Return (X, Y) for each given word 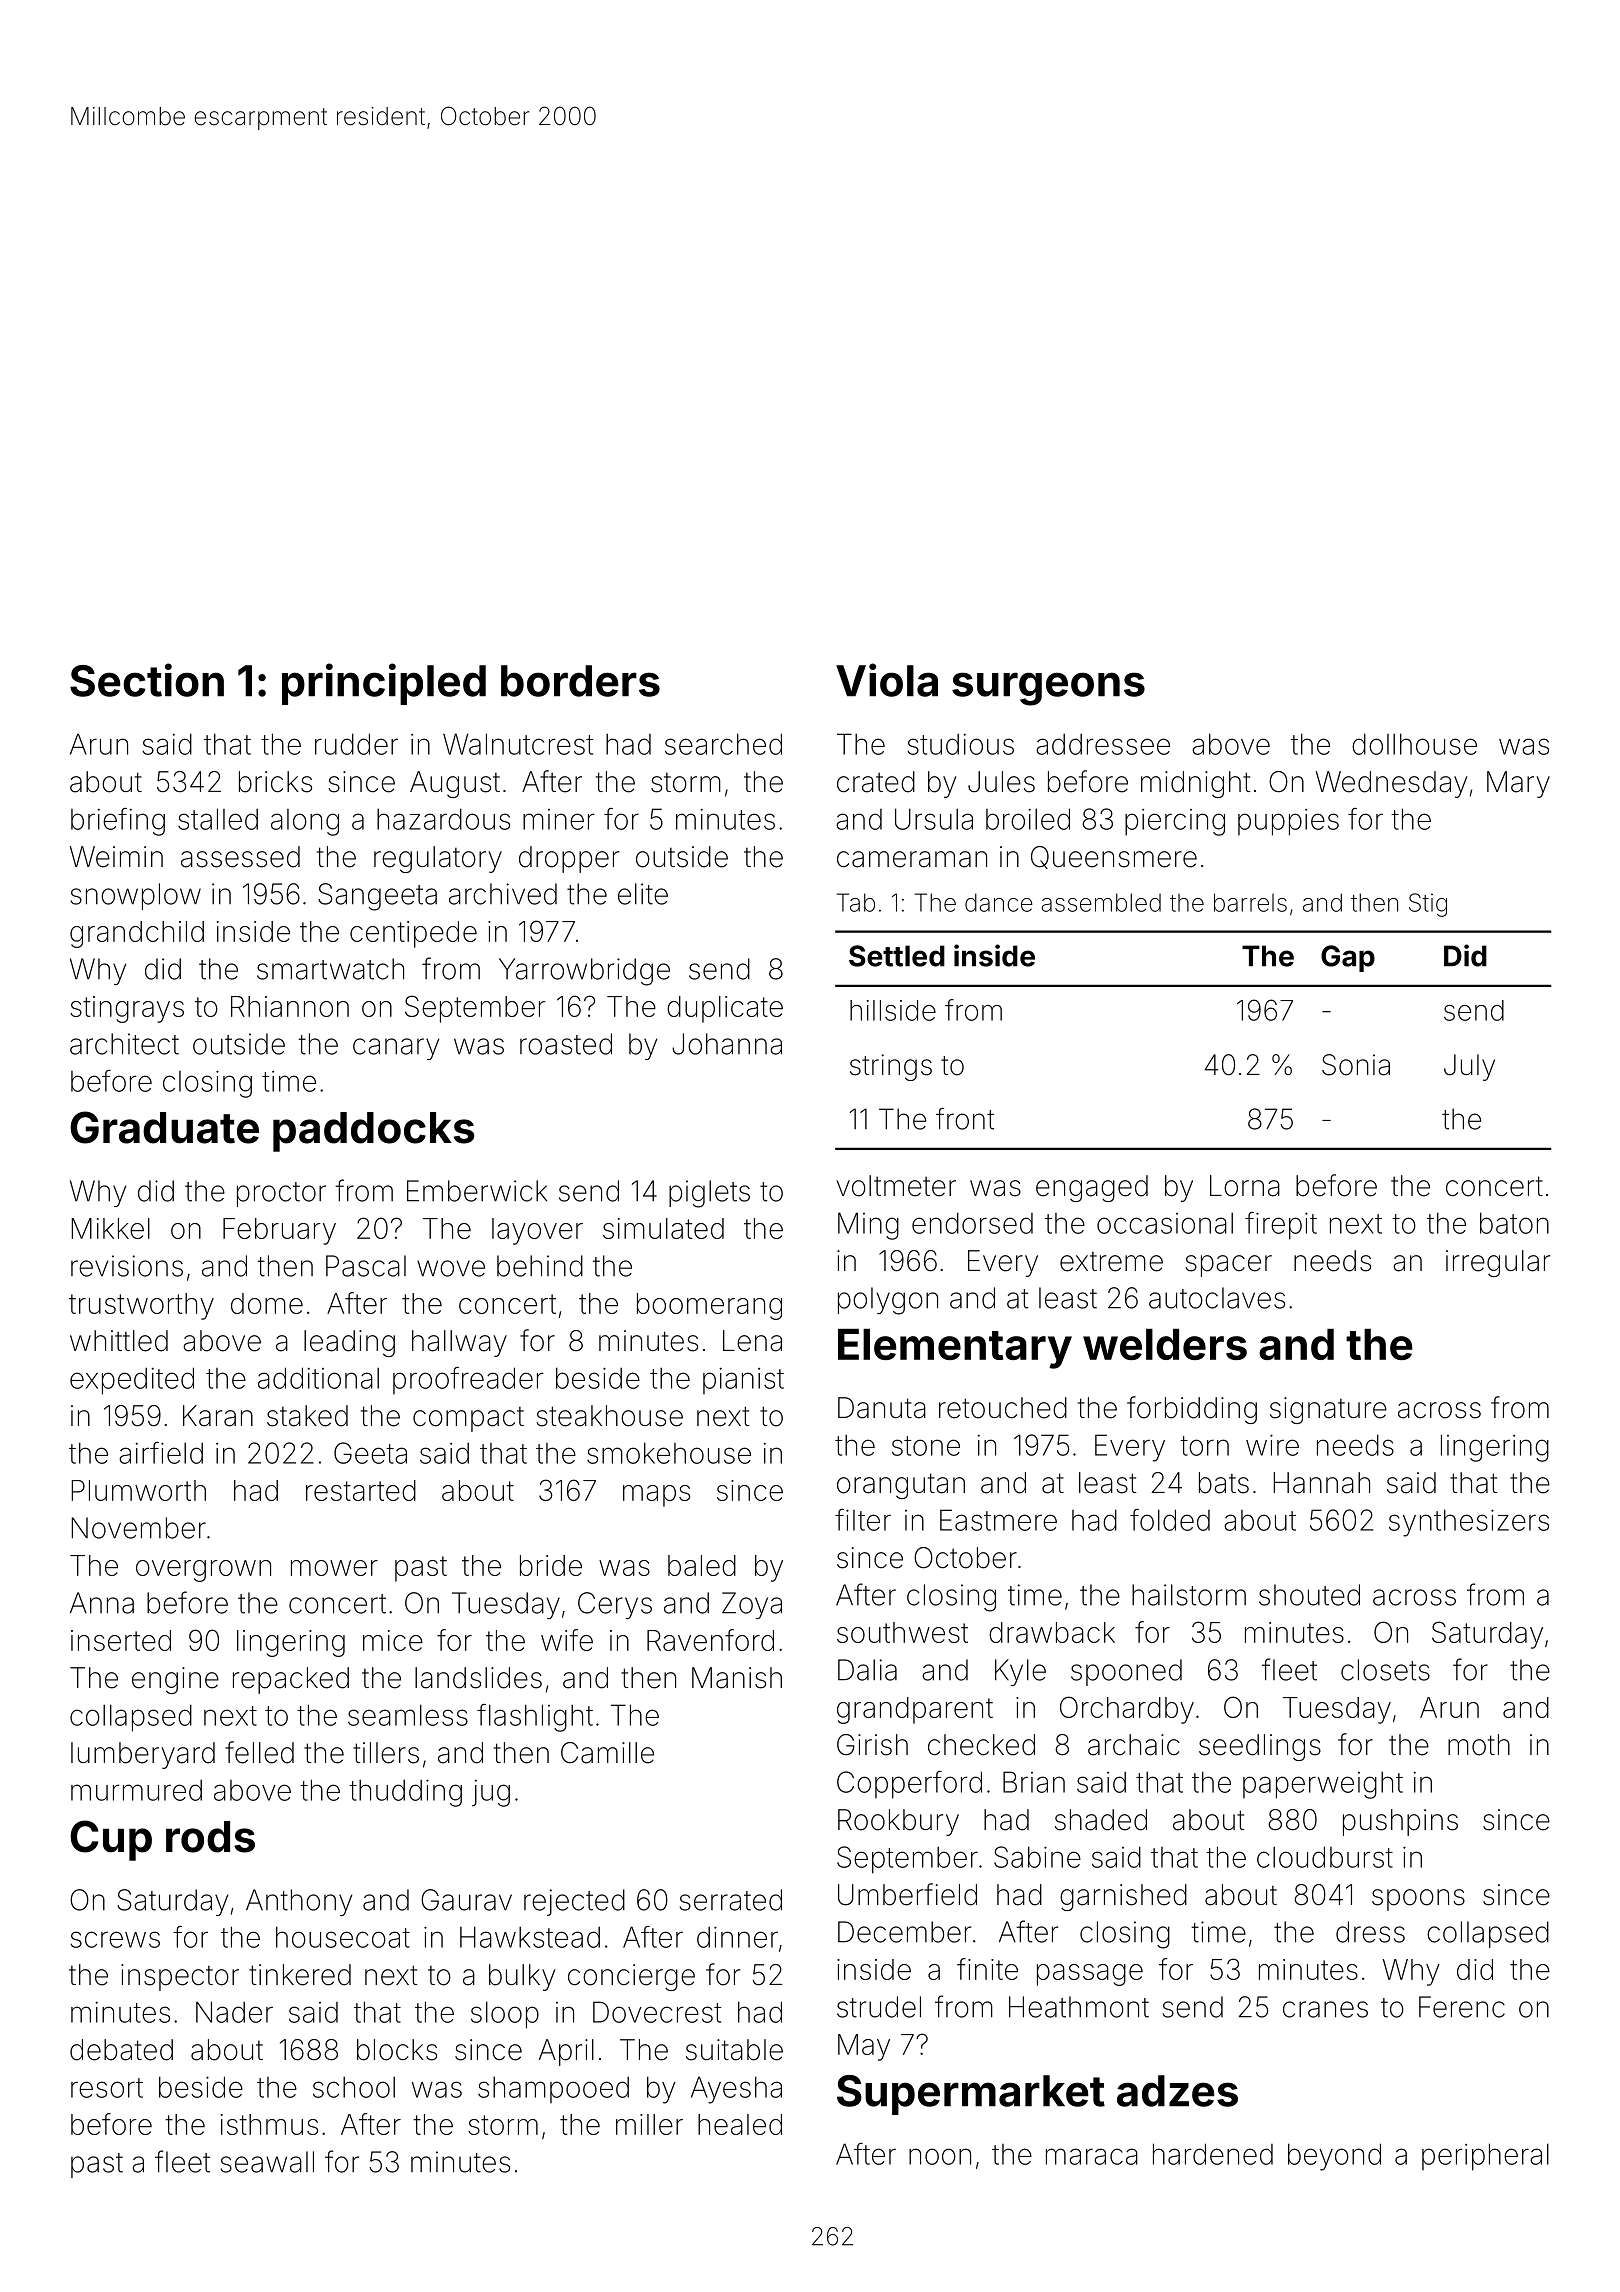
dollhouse (1414, 744)
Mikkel (110, 1228)
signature (1328, 1410)
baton (1514, 1223)
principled (384, 684)
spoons (1418, 1900)
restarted (361, 1490)
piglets (709, 1194)
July (1469, 1067)
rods (210, 1837)
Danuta (882, 1408)
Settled (897, 956)
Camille (607, 1753)
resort (107, 2088)
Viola (887, 680)
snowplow (136, 896)
